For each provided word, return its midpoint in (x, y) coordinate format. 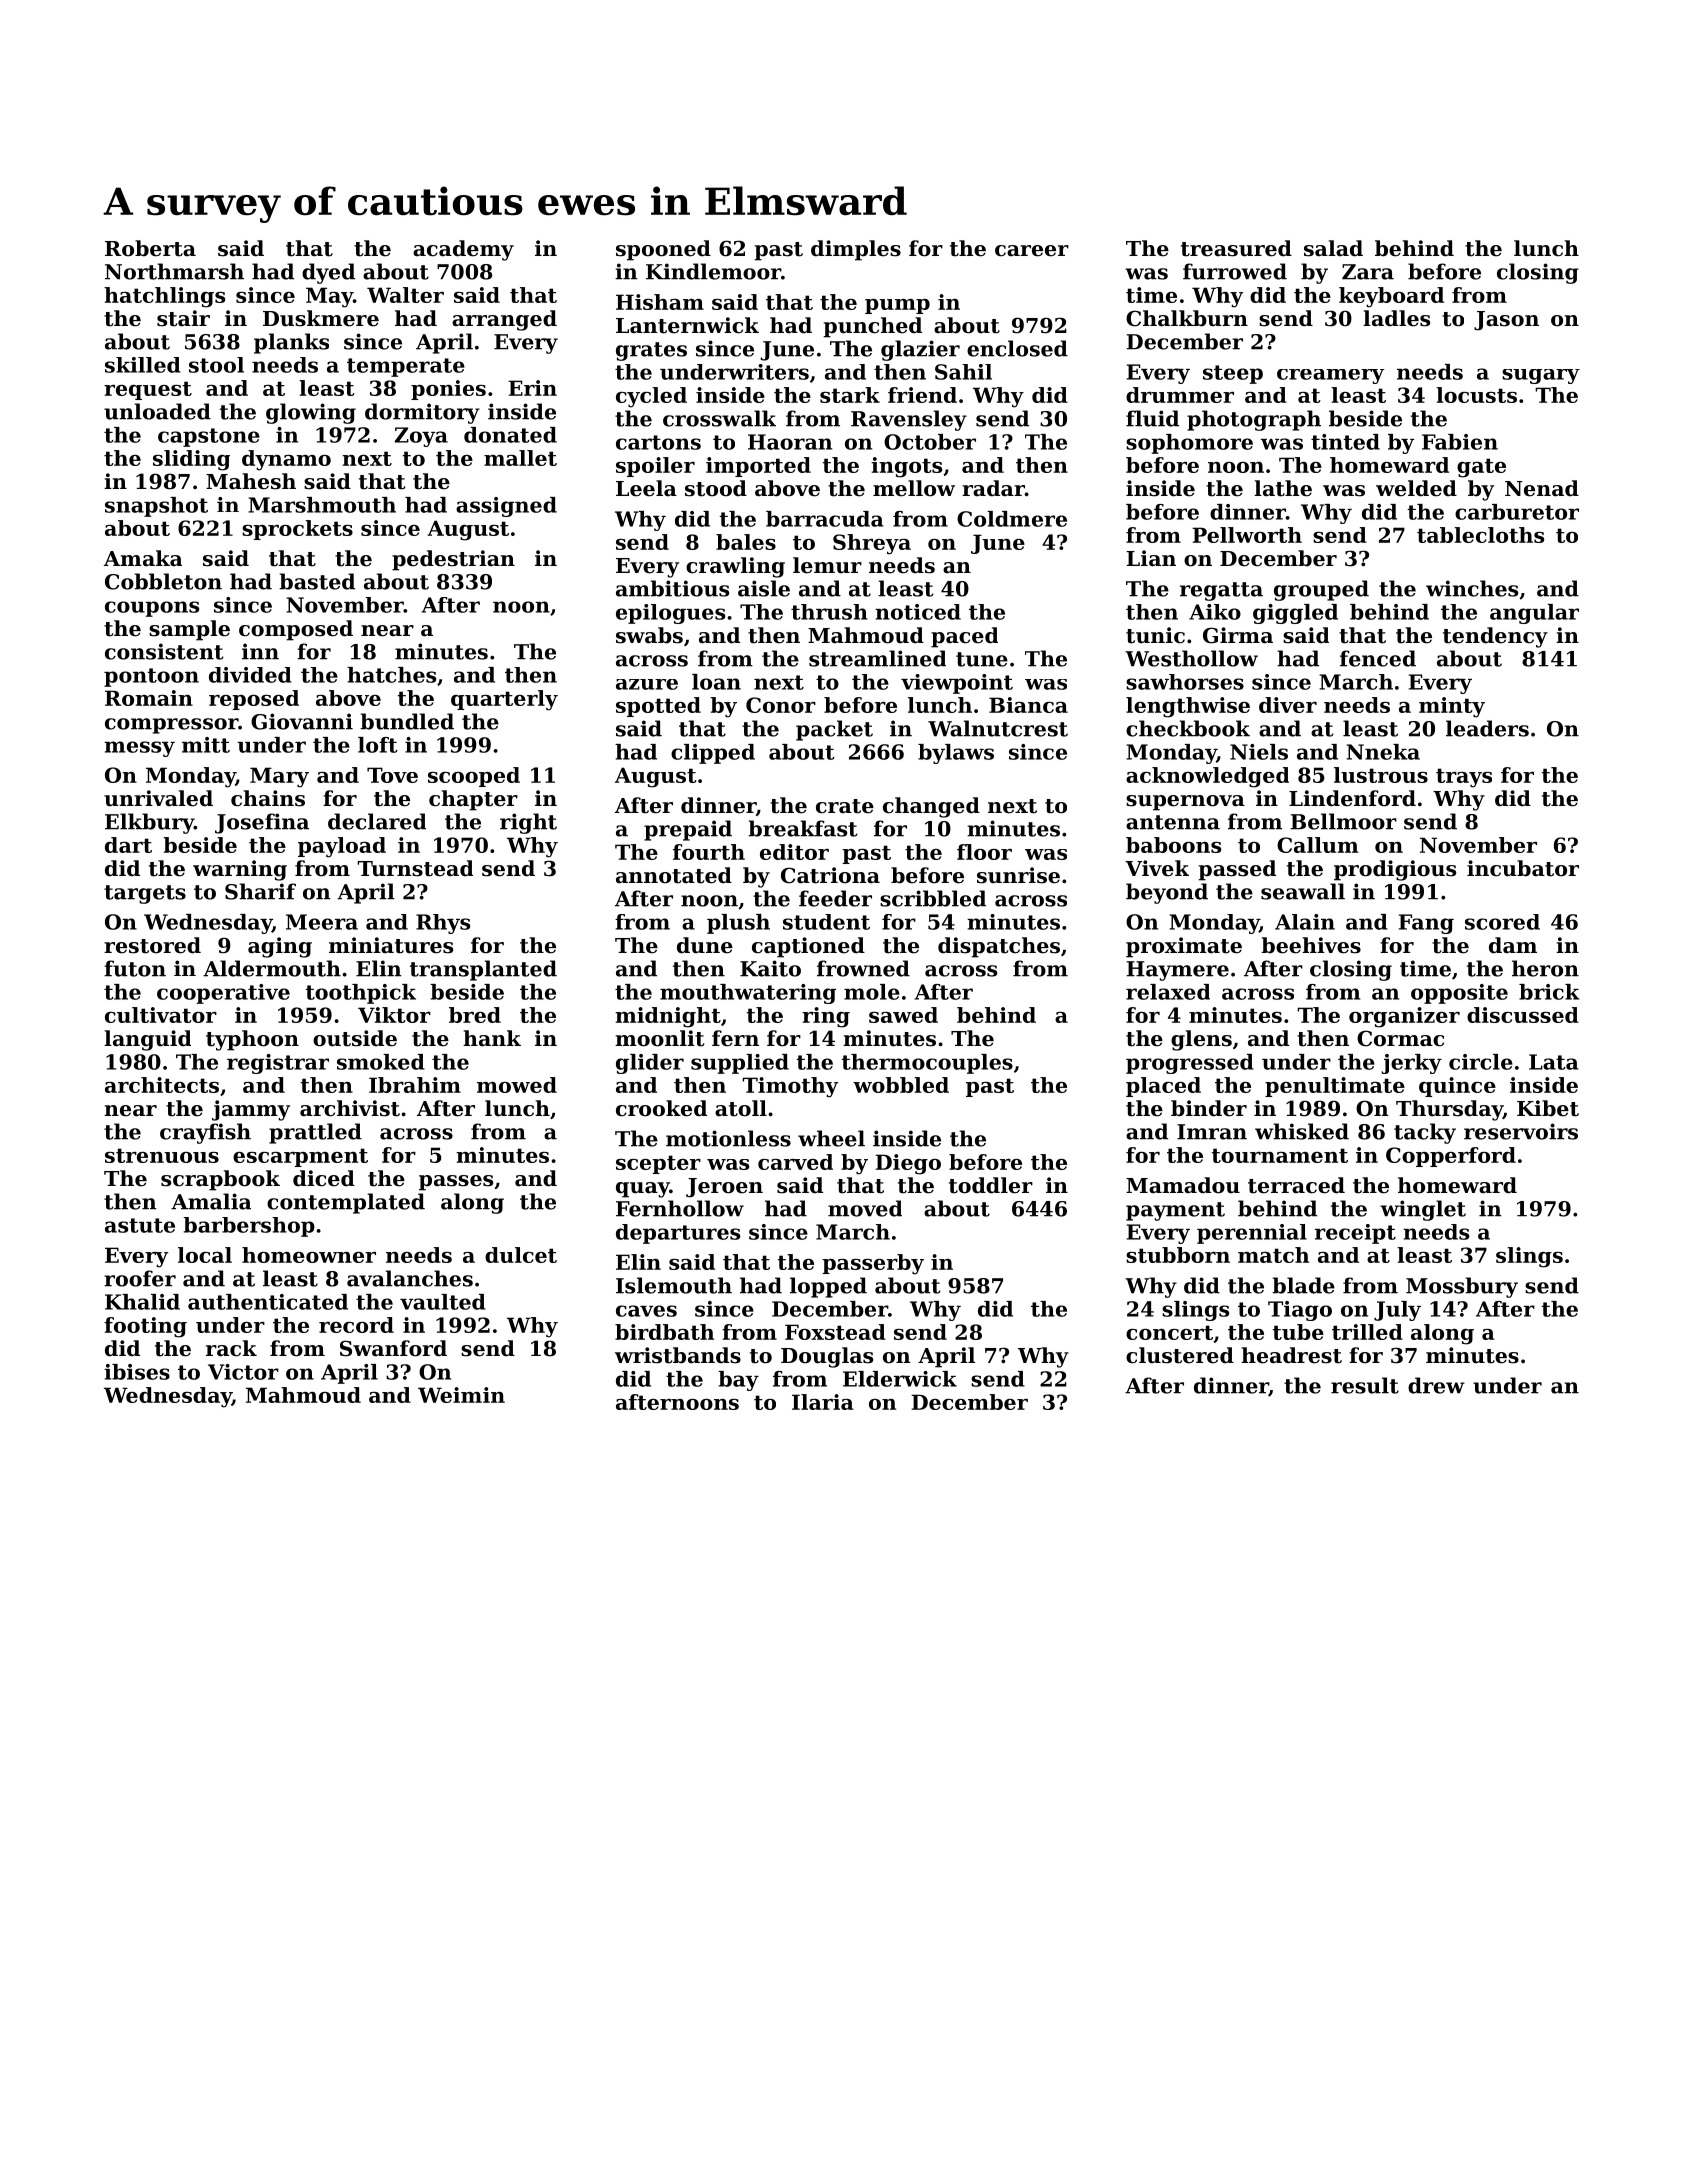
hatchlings (164, 297)
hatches (391, 675)
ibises (137, 1372)
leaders (1487, 728)
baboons (1173, 845)
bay (738, 1381)
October (930, 442)
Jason (1506, 321)
